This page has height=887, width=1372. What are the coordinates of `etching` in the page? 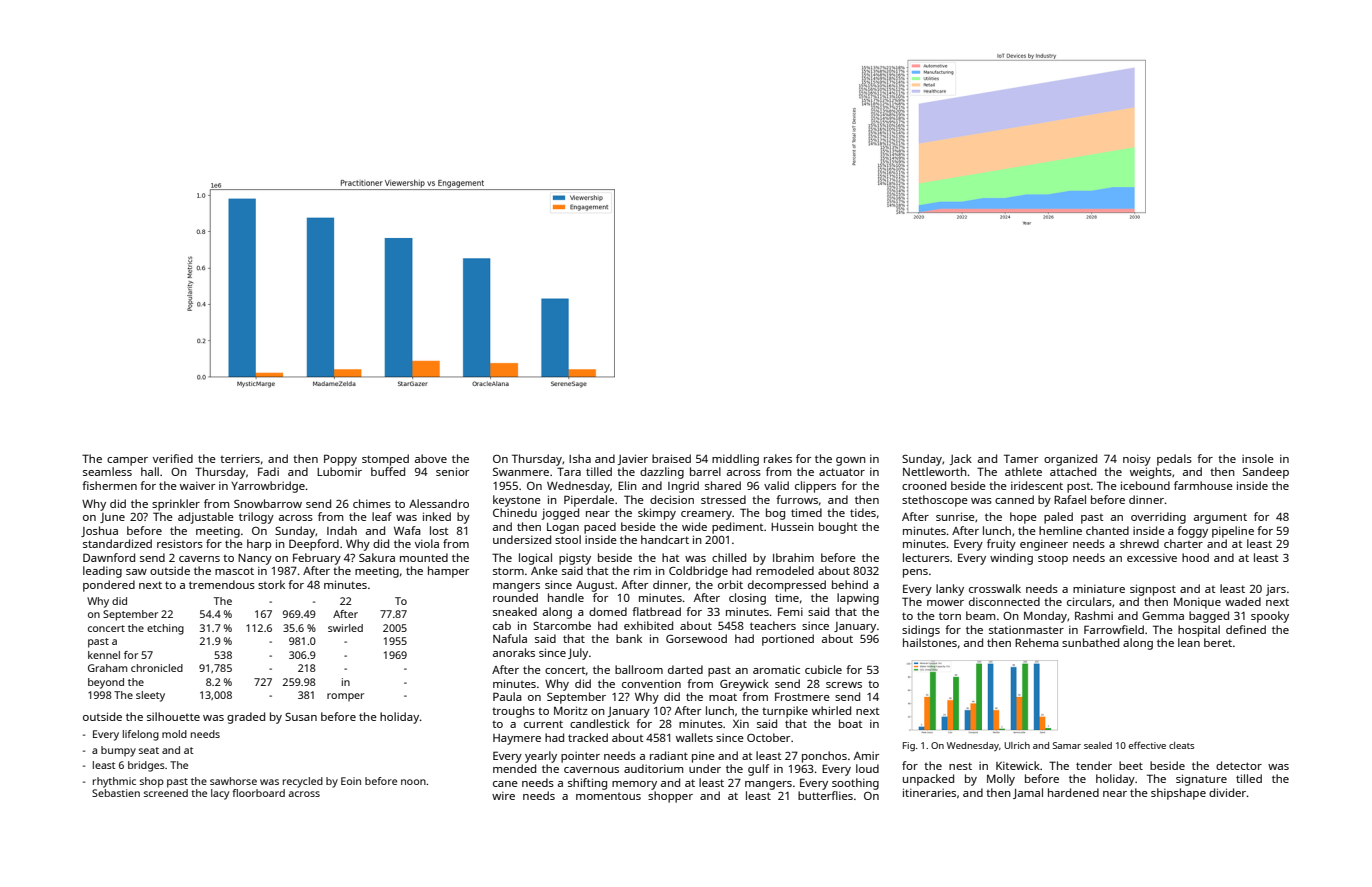 It's located at (165, 629).
